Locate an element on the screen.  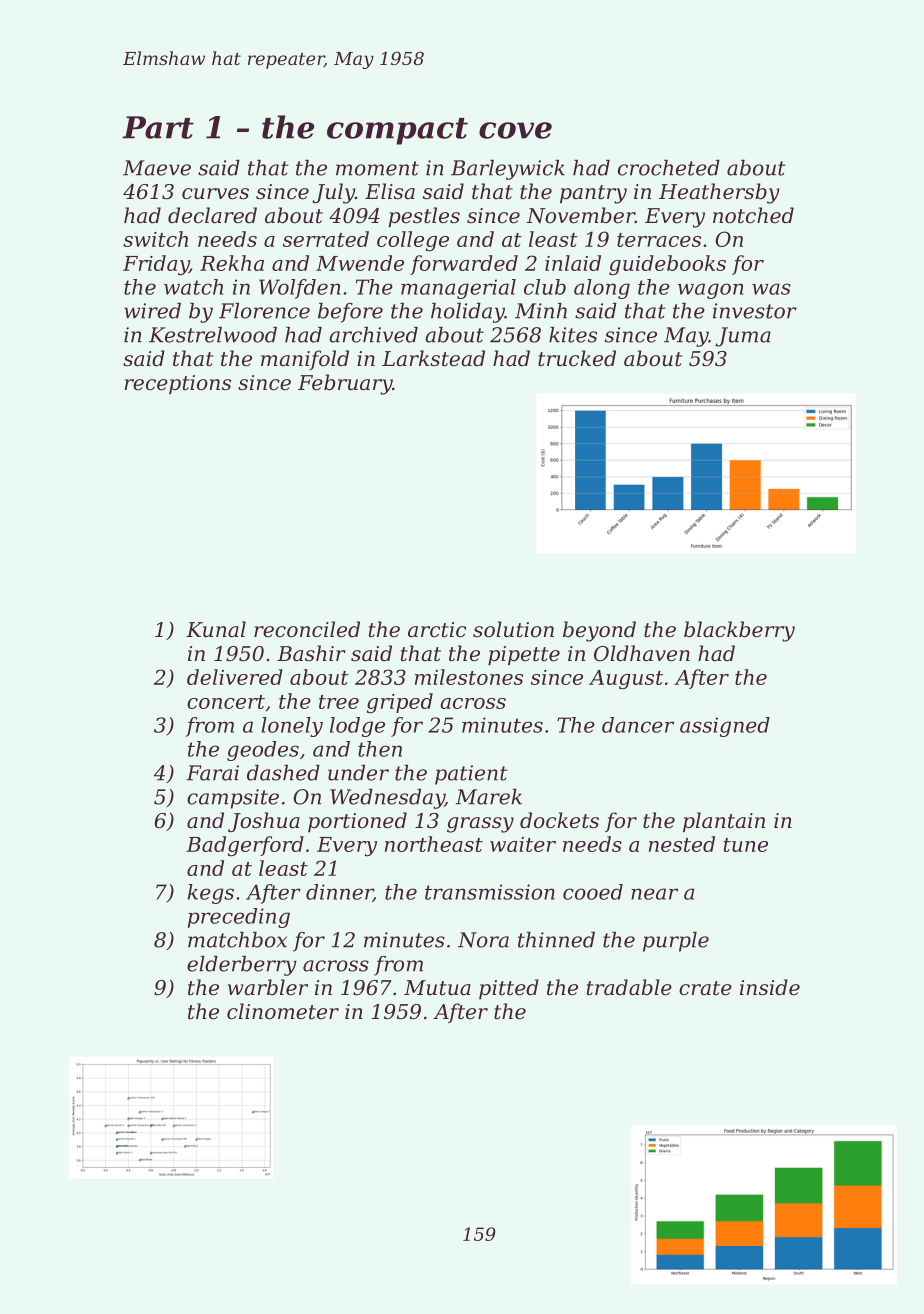
nested is located at coordinates (682, 844).
